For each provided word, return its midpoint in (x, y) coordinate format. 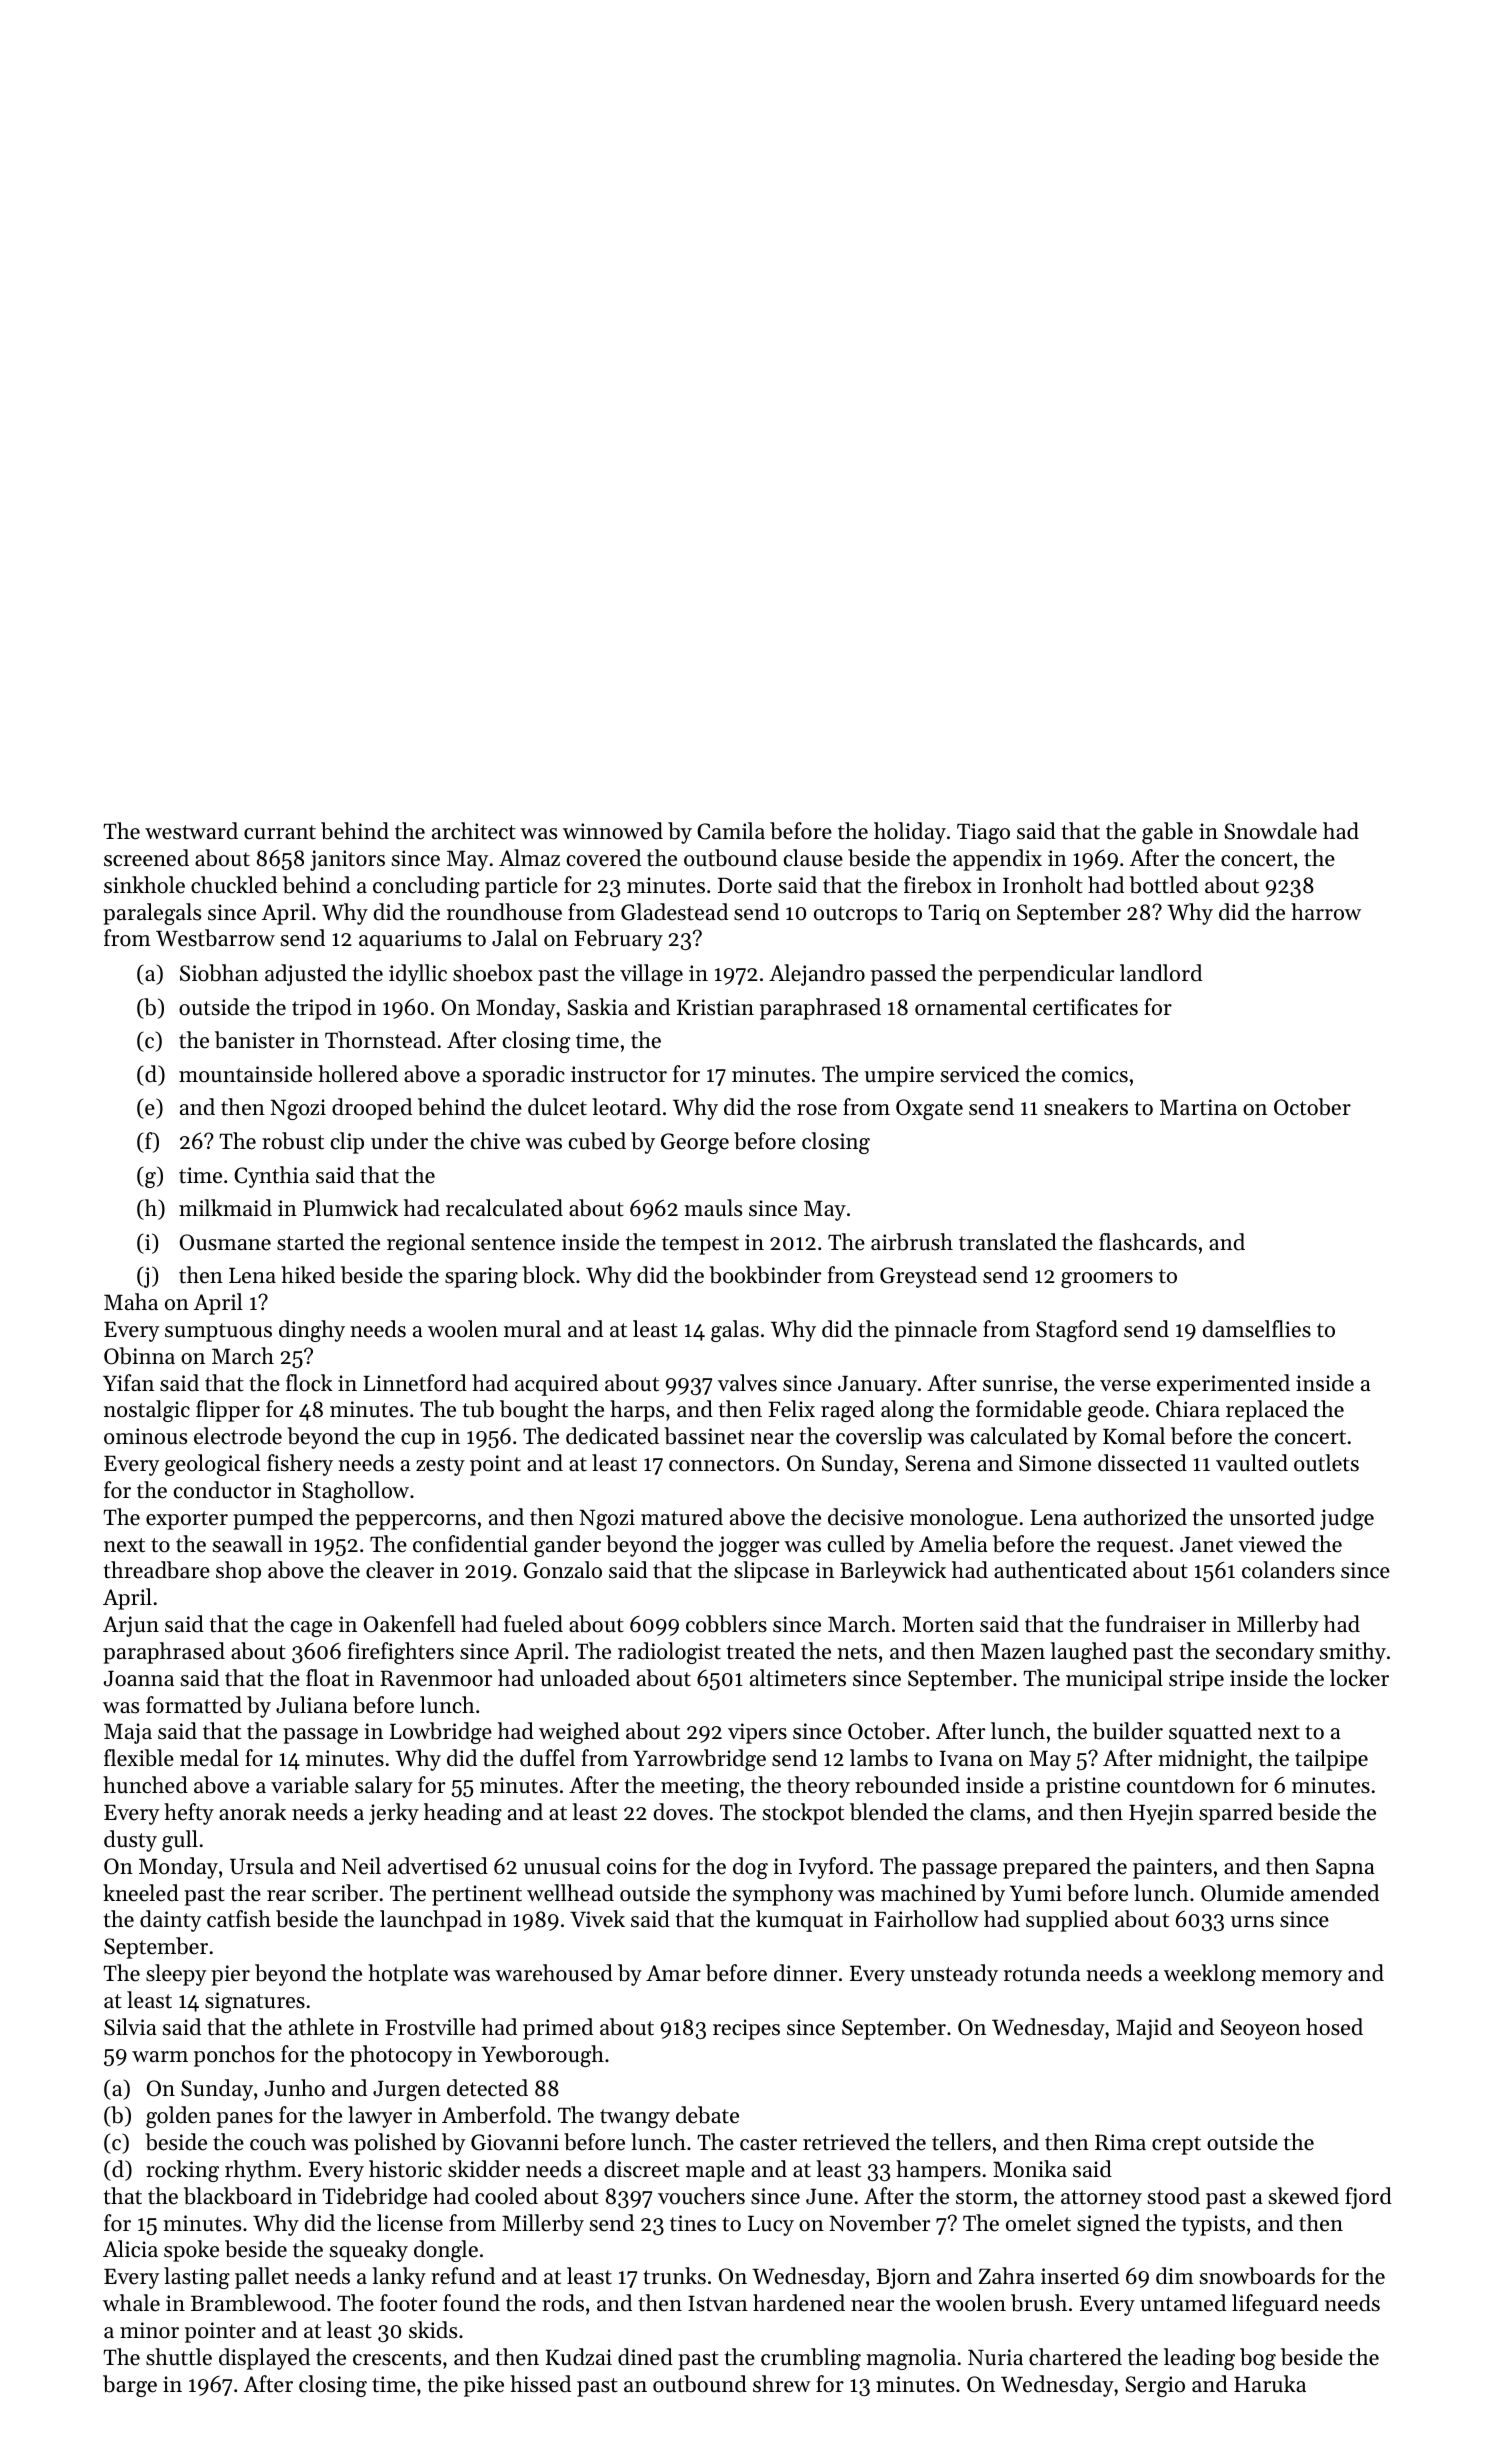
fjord (1368, 2198)
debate (707, 2115)
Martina (1198, 1107)
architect (474, 831)
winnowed (613, 831)
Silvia (130, 2027)
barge (130, 2386)
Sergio (1155, 2386)
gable (1167, 833)
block (548, 1275)
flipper (228, 1411)
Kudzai (578, 2357)
